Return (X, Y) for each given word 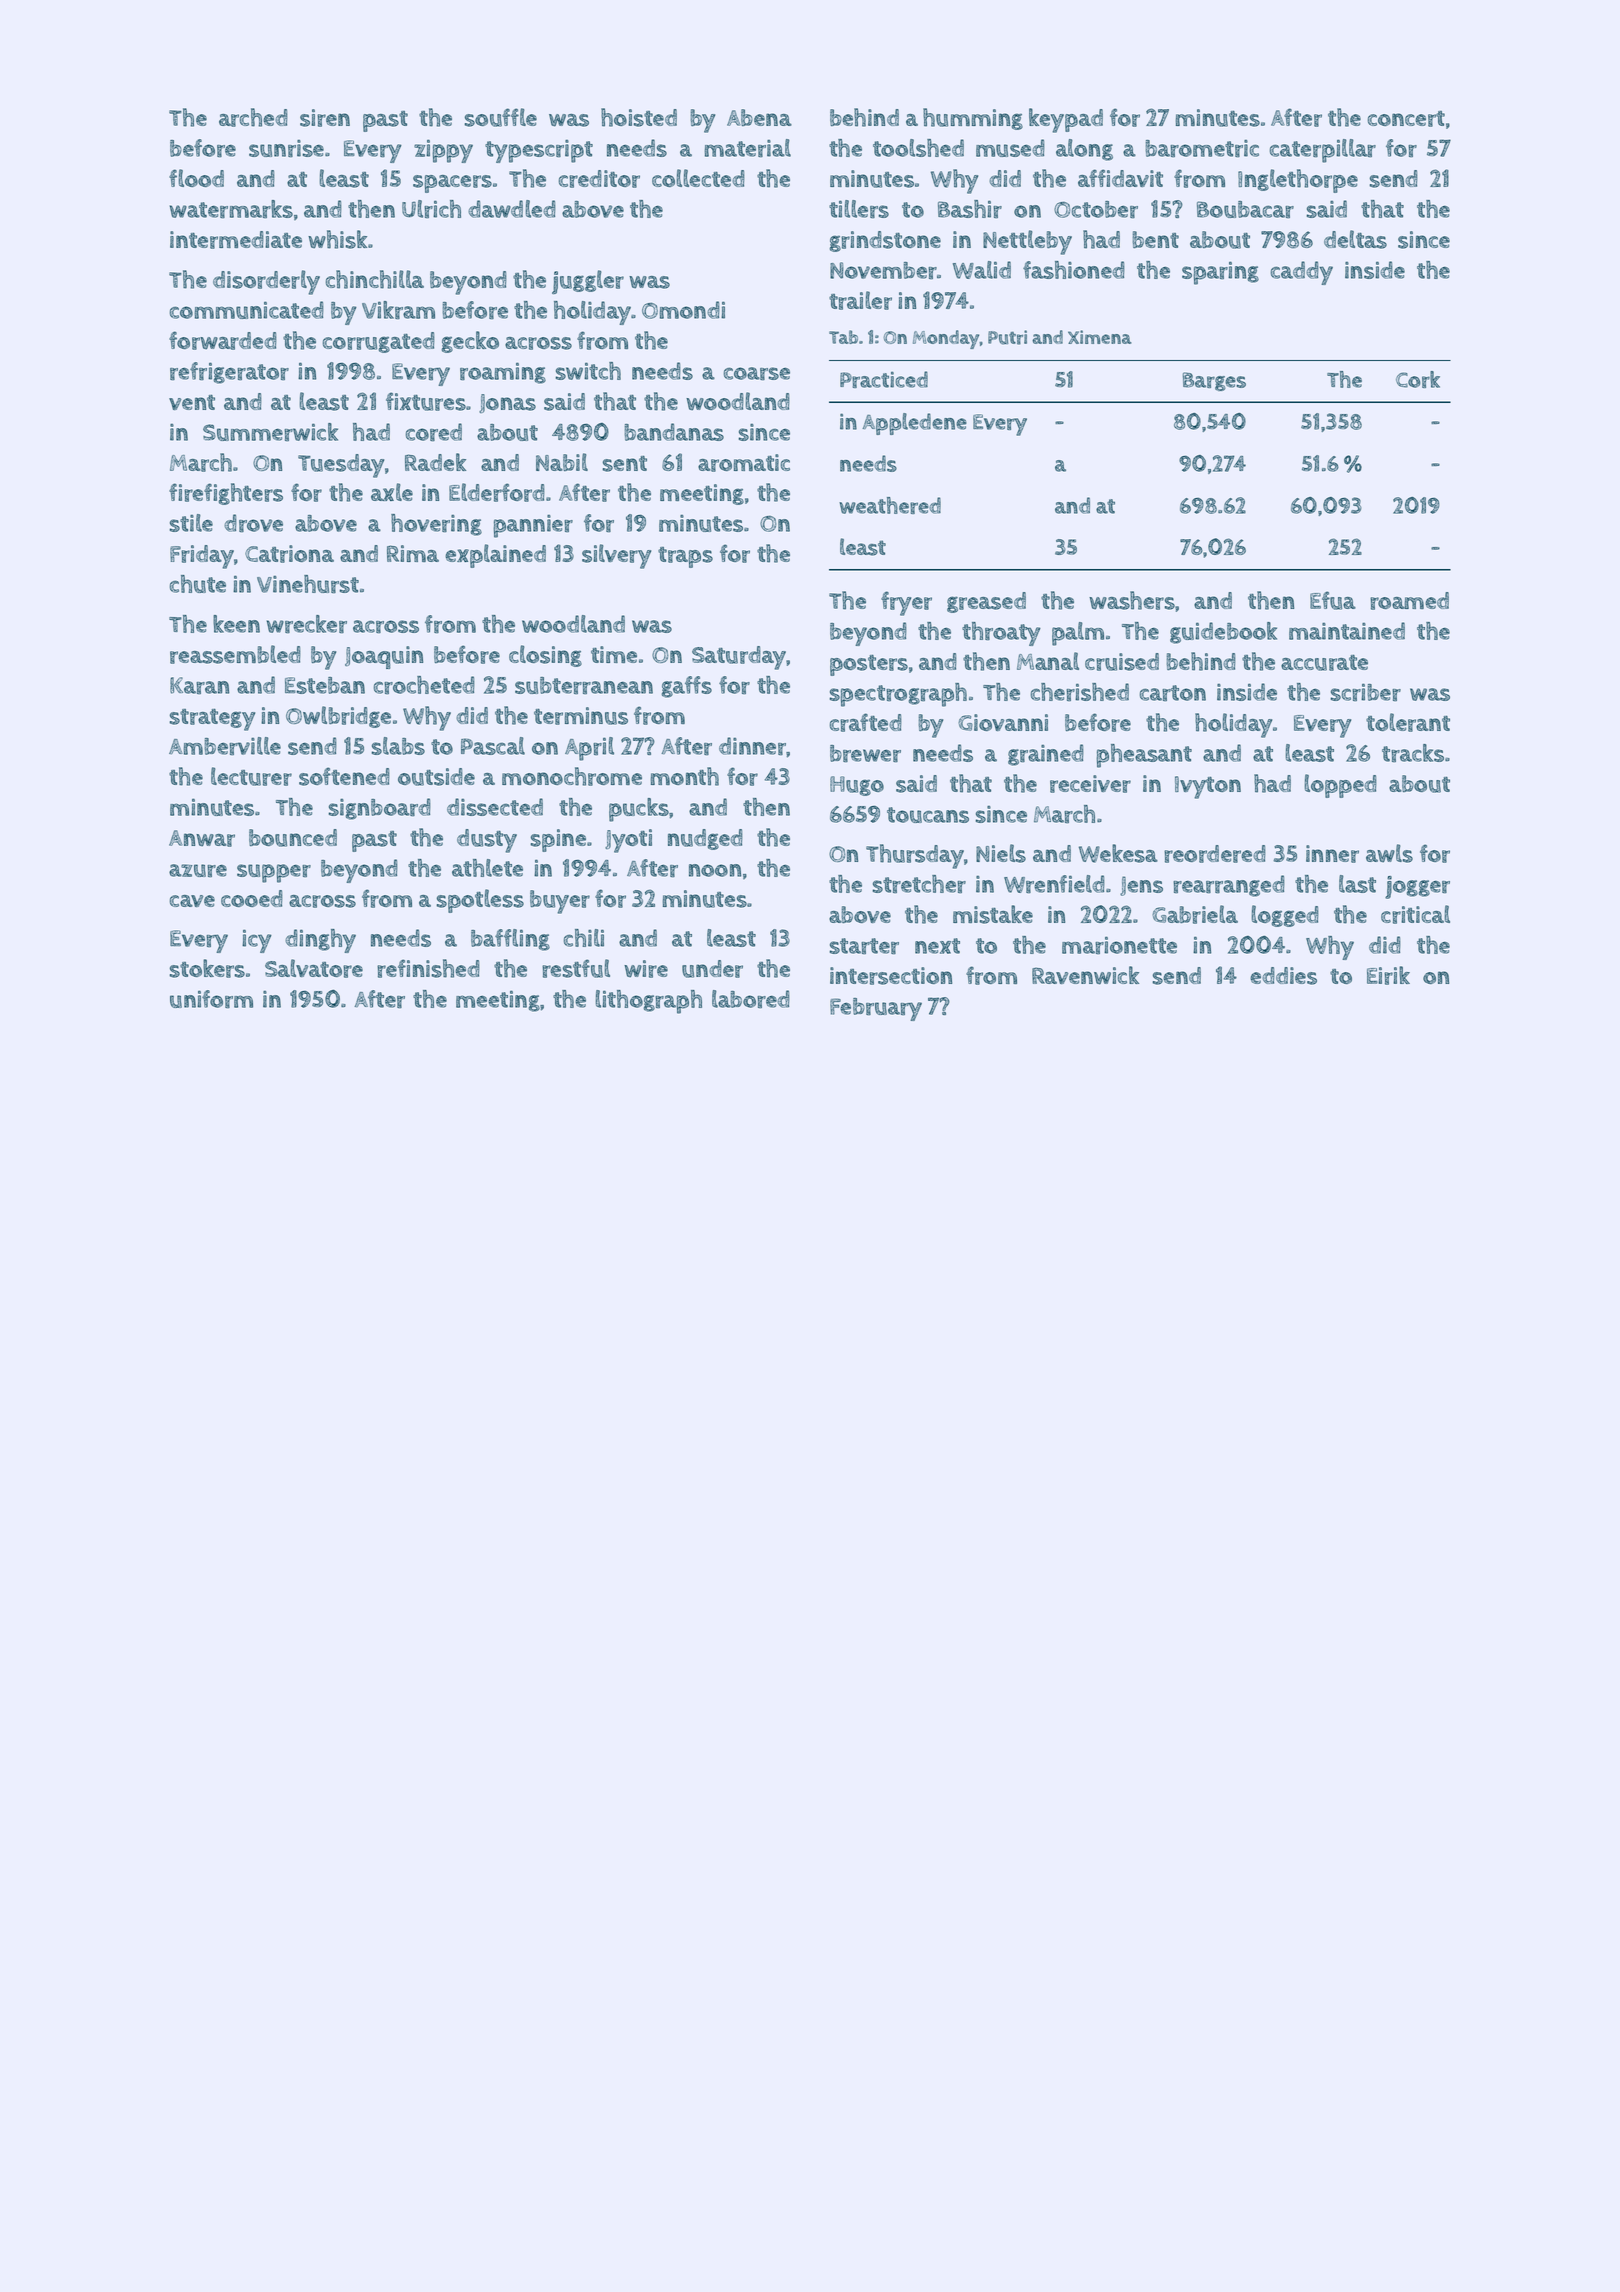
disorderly (266, 282)
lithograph (649, 1002)
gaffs (687, 687)
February (876, 1009)
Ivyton (1208, 787)
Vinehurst (308, 584)
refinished (428, 968)
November (883, 271)
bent (1155, 240)
